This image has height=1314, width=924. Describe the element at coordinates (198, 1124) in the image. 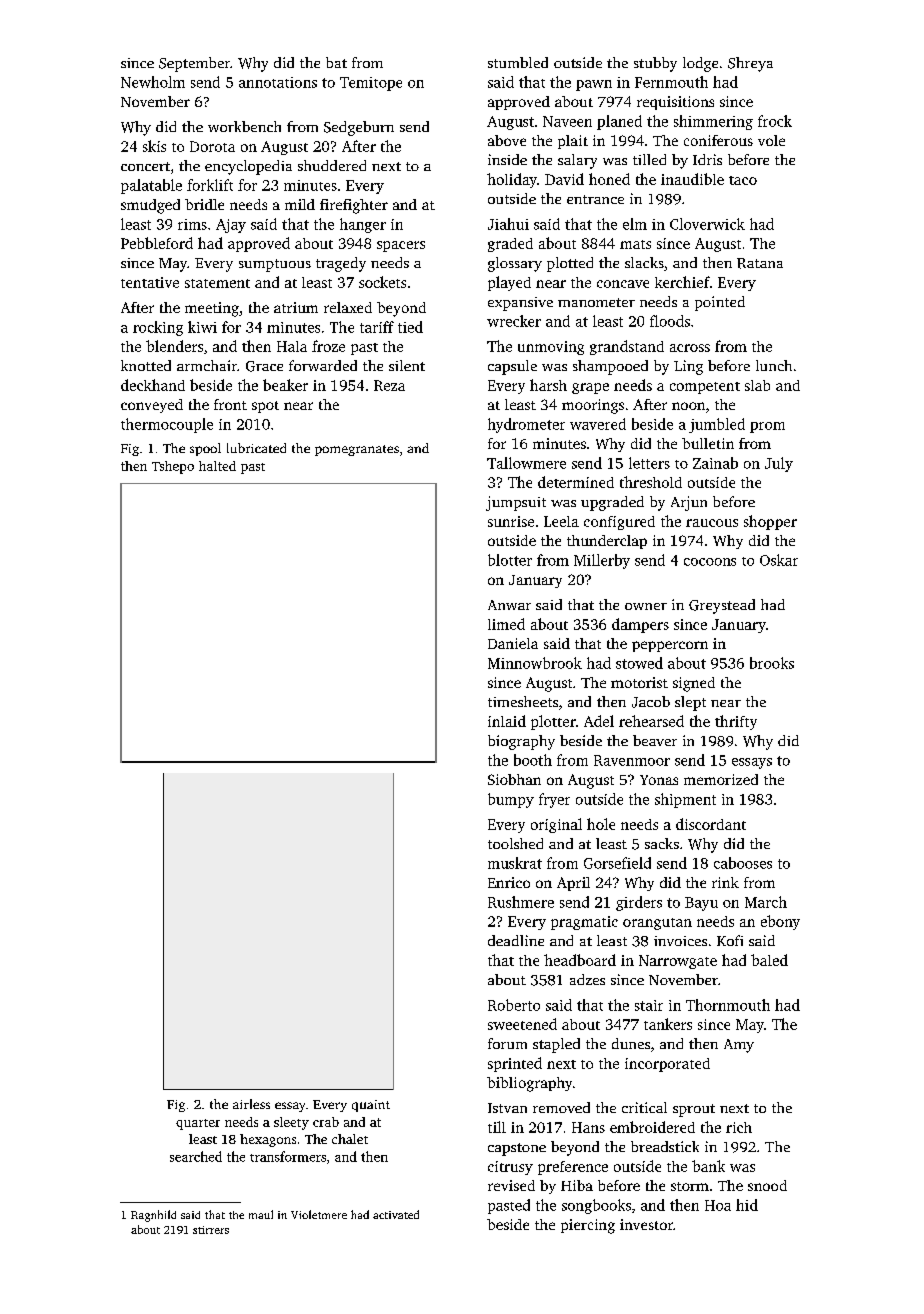

I see `quarter` at that location.
